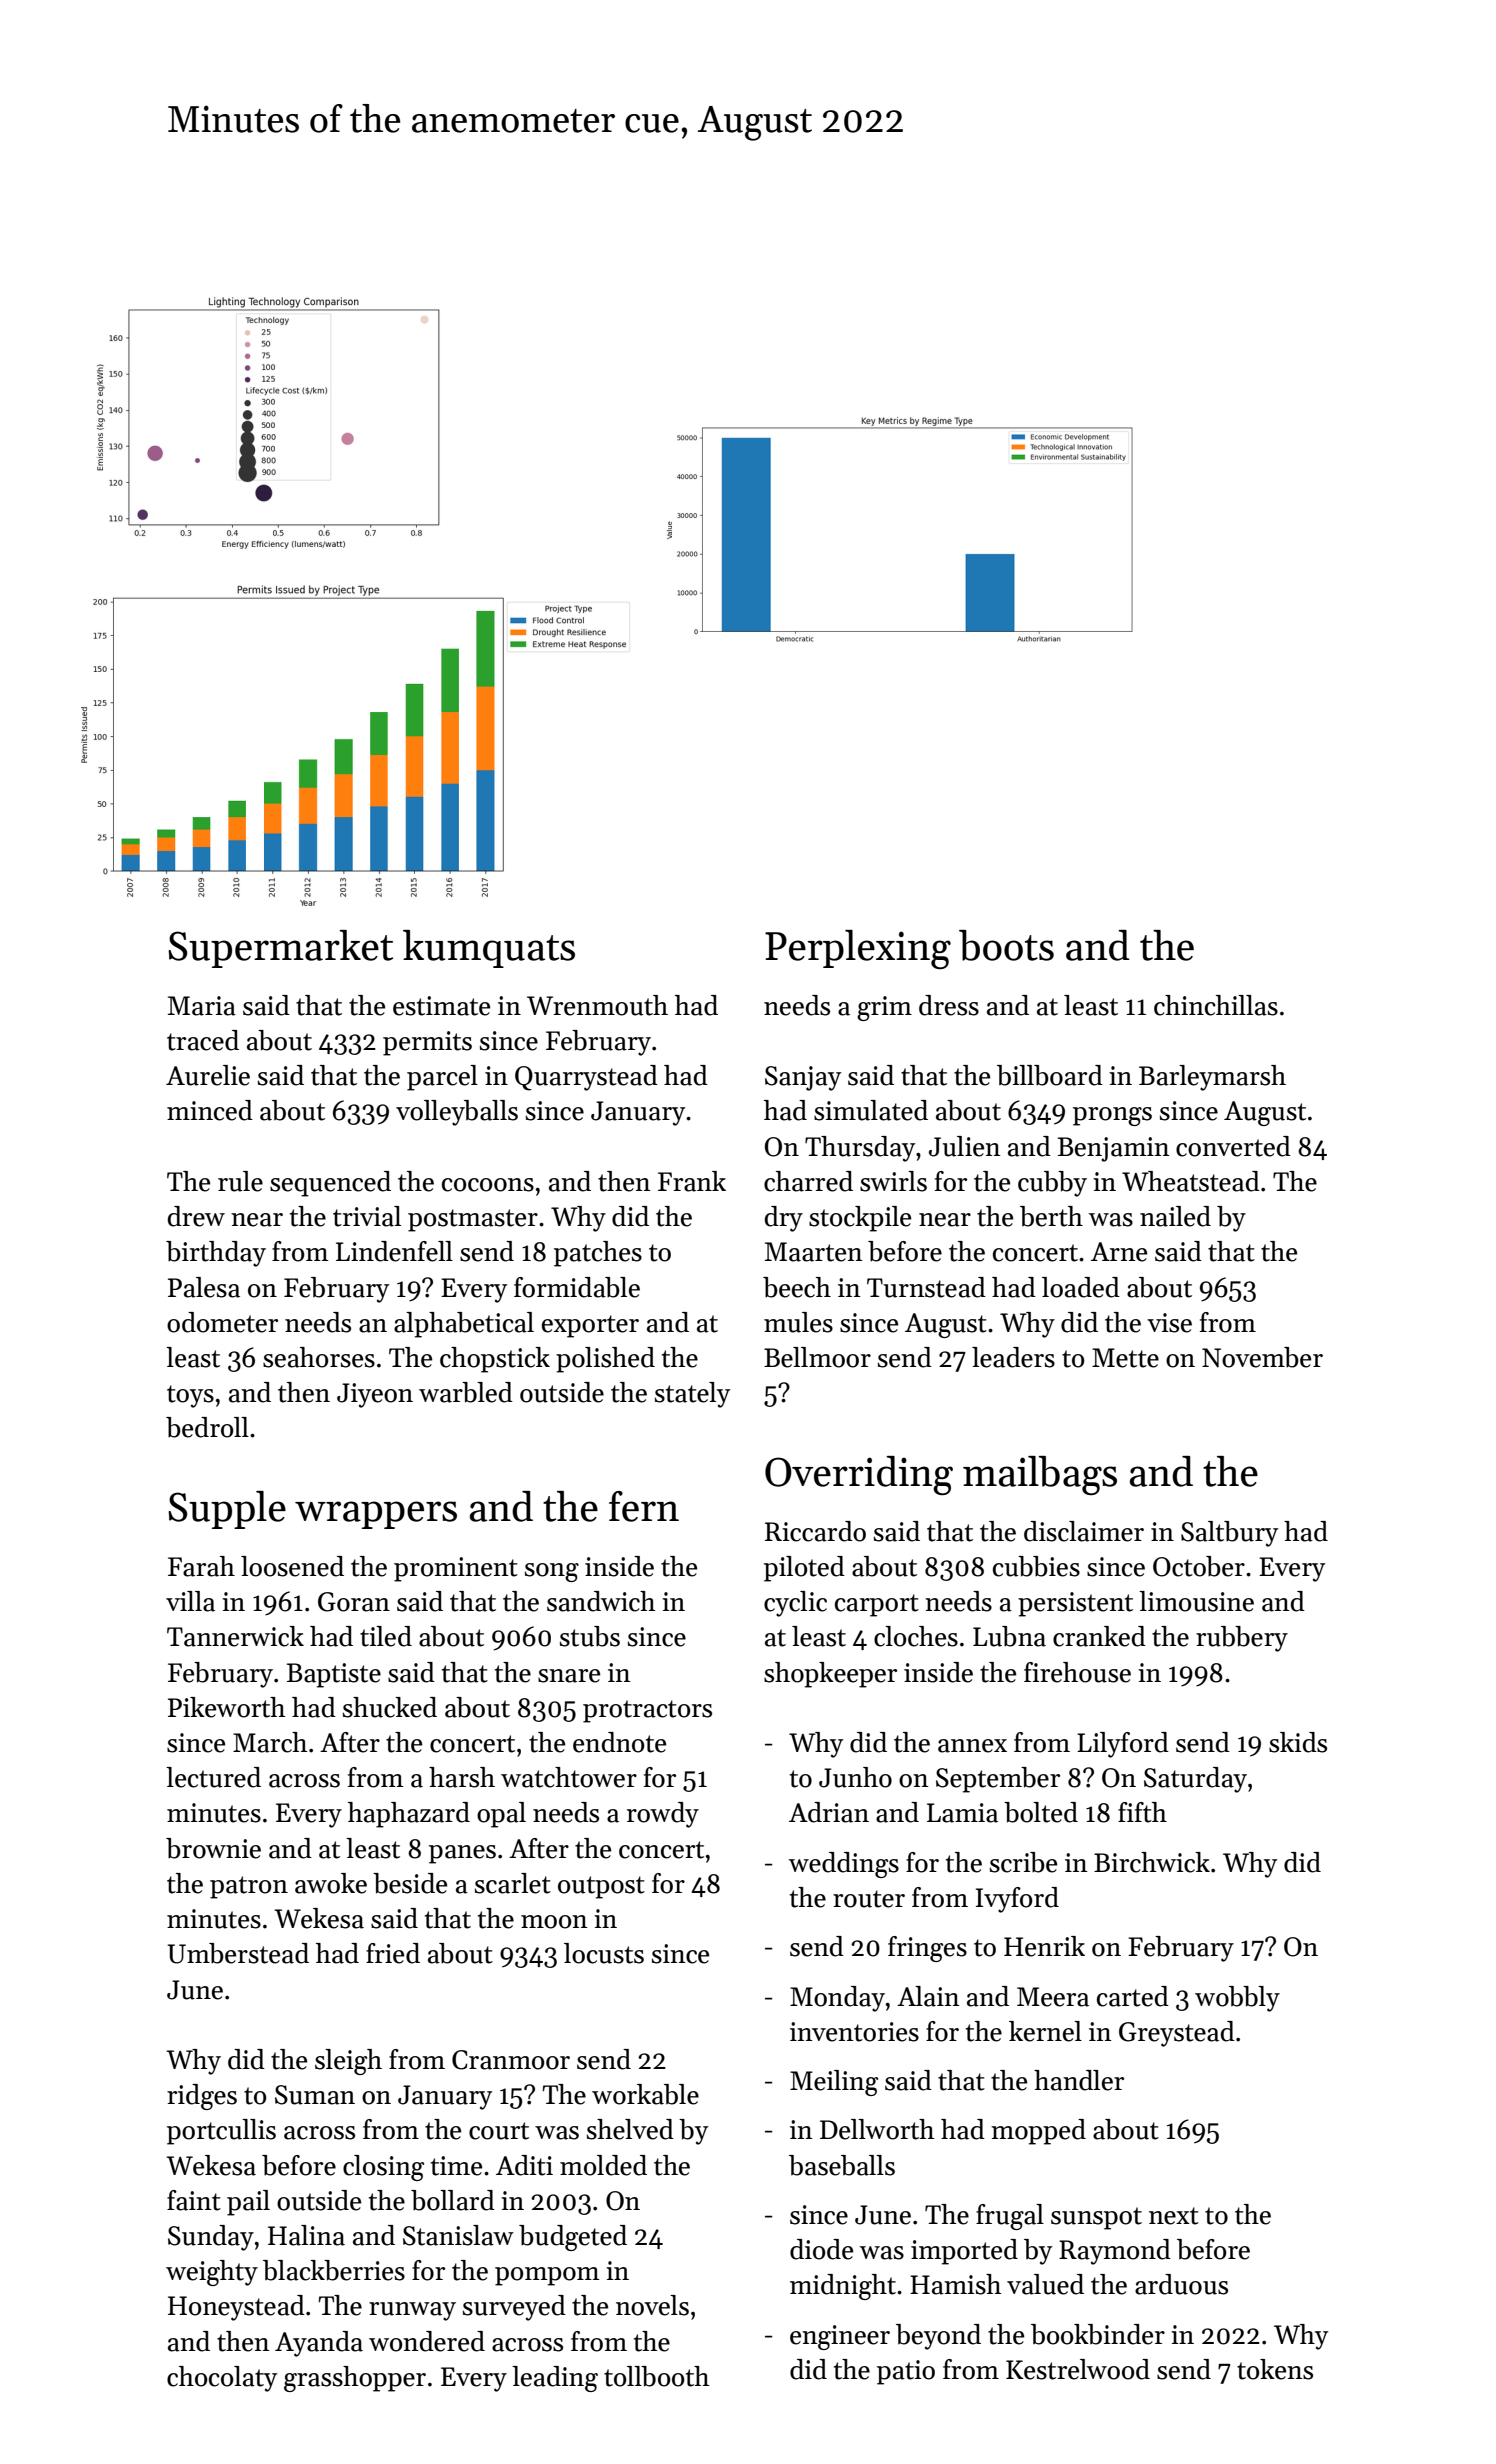 This page has width=1496, height=2464. Describe the element at coordinates (1298, 1742) in the page. I see `skids` at that location.
